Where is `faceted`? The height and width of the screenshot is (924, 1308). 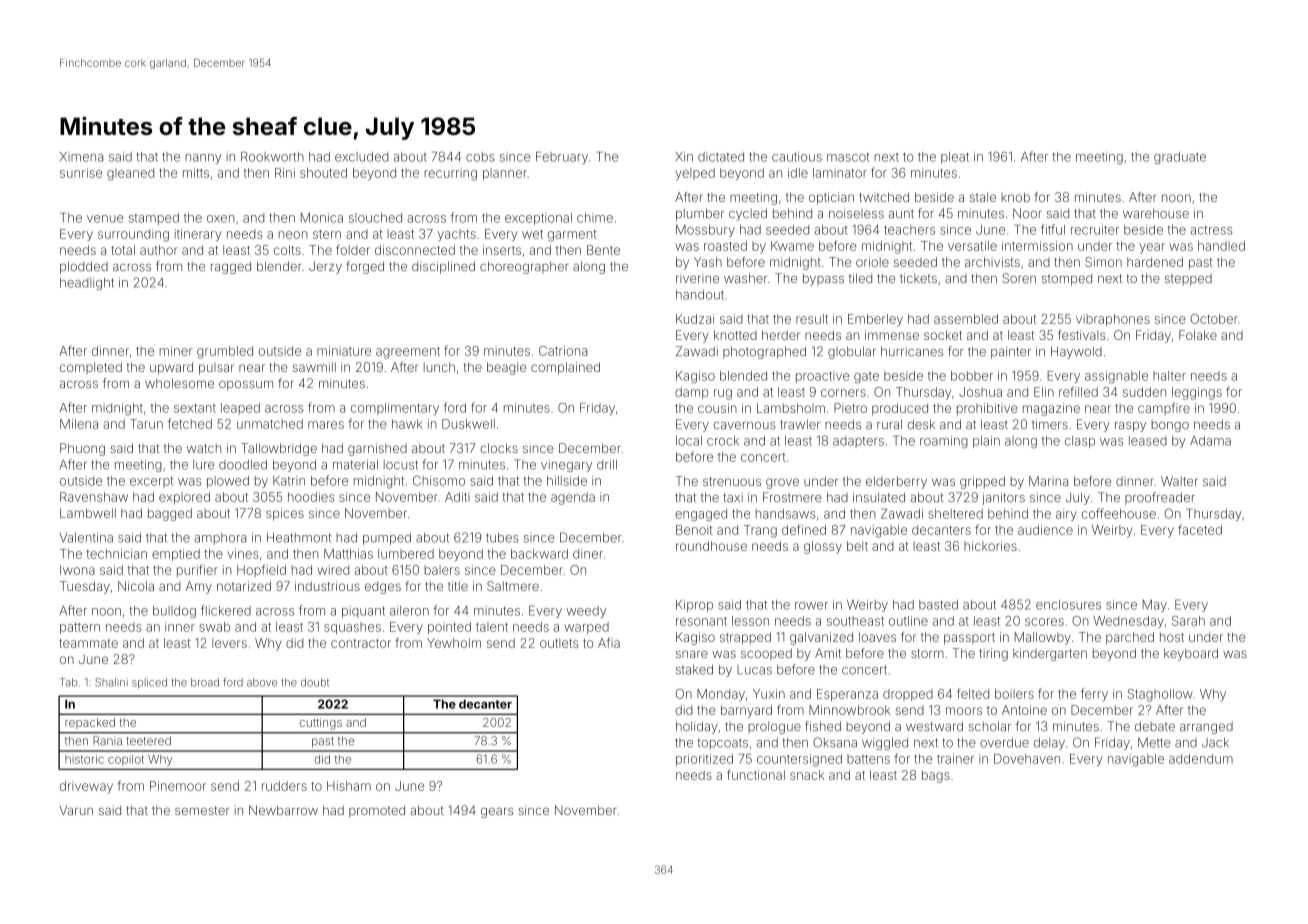
faceted is located at coordinates (1200, 529).
